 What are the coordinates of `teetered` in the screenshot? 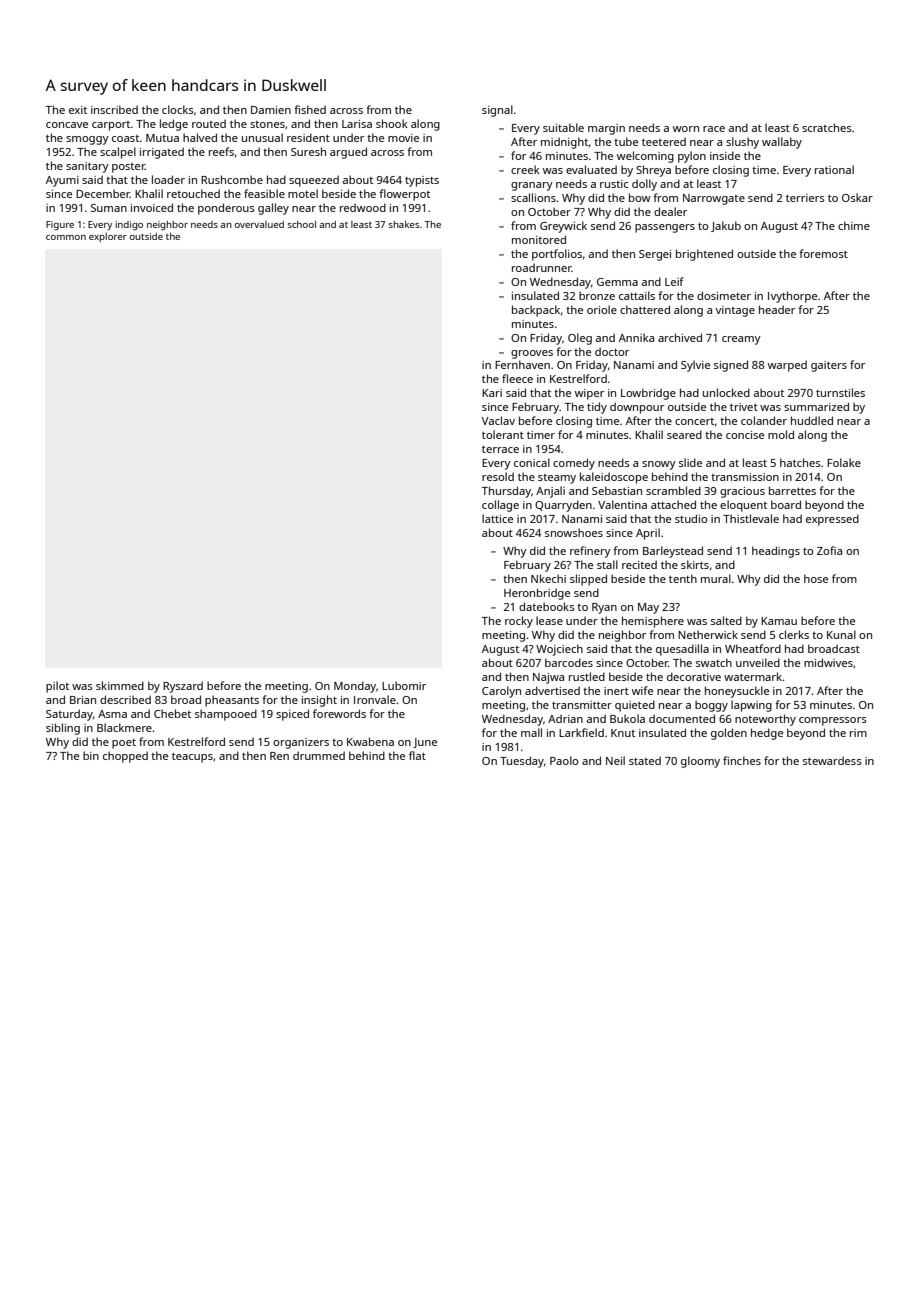 It's located at (664, 141).
